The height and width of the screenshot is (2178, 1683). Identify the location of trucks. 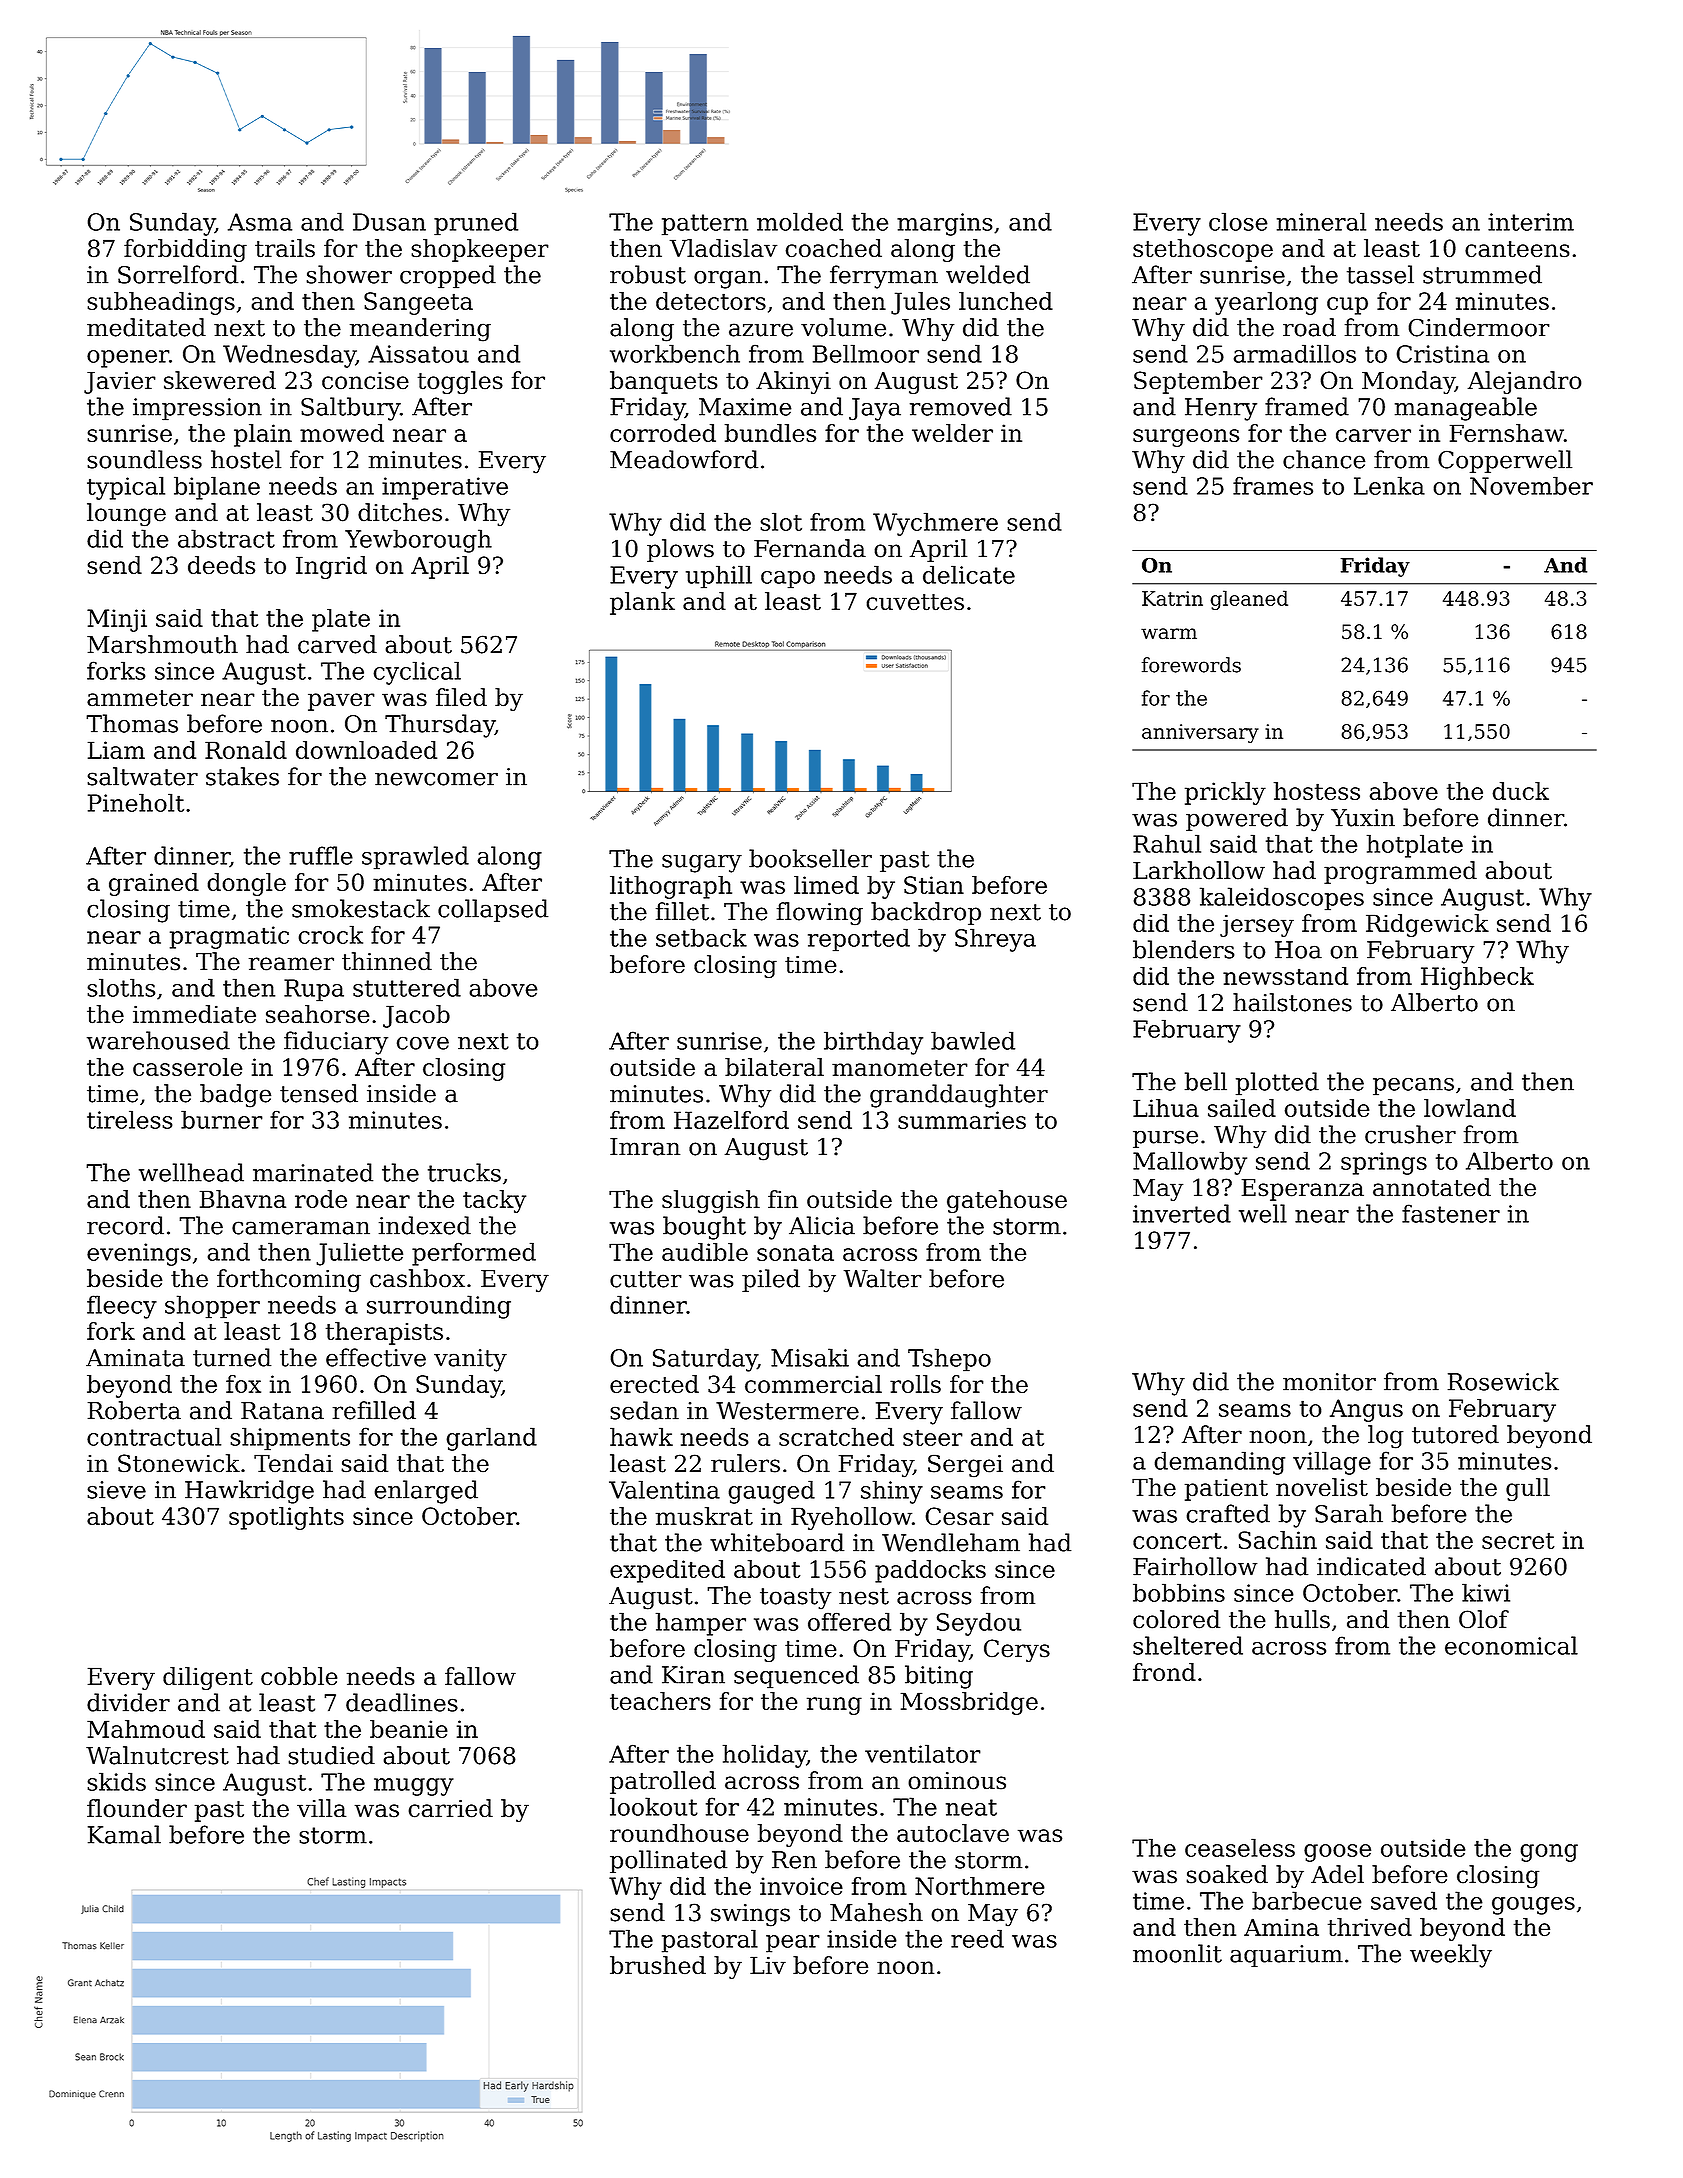
(464, 1172).
